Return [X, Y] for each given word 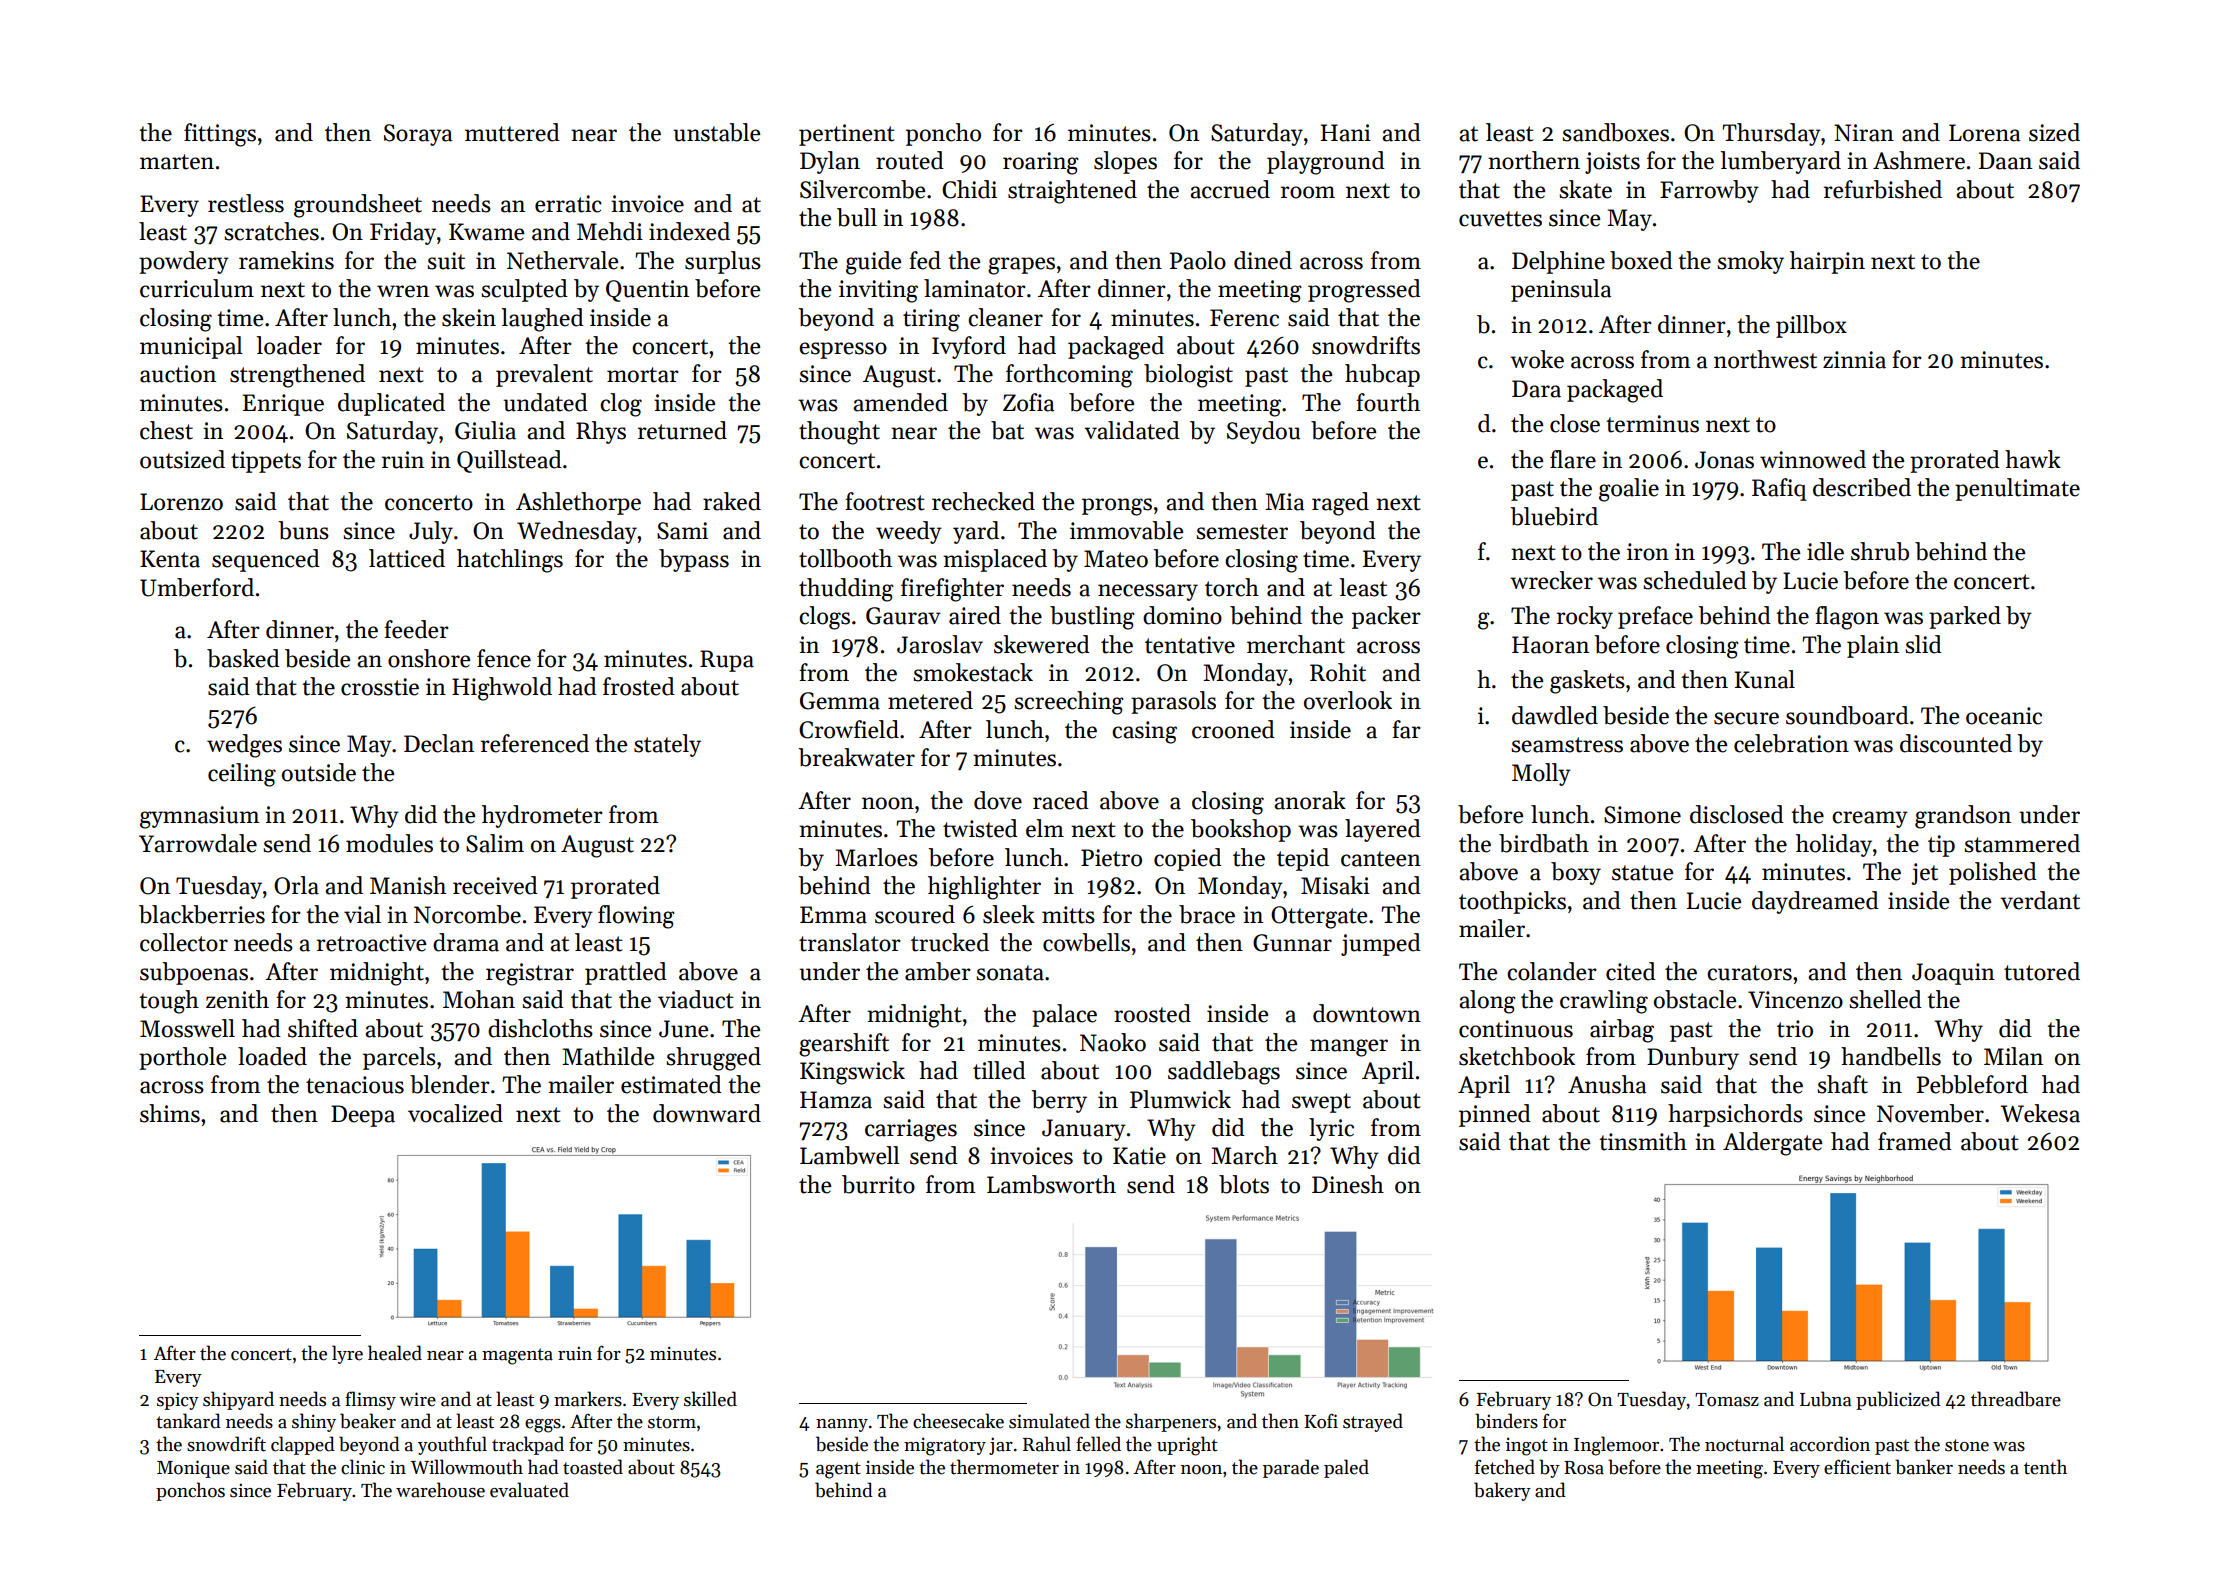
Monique [193, 1469]
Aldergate [1772, 1144]
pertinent [847, 135]
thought [839, 433]
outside [319, 772]
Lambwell [850, 1155]
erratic [568, 204]
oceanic [2004, 716]
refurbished [1883, 189]
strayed [1373, 1422]
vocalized [455, 1113]
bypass [694, 560]
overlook [1348, 700]
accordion [1830, 1444]
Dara [1536, 389]
